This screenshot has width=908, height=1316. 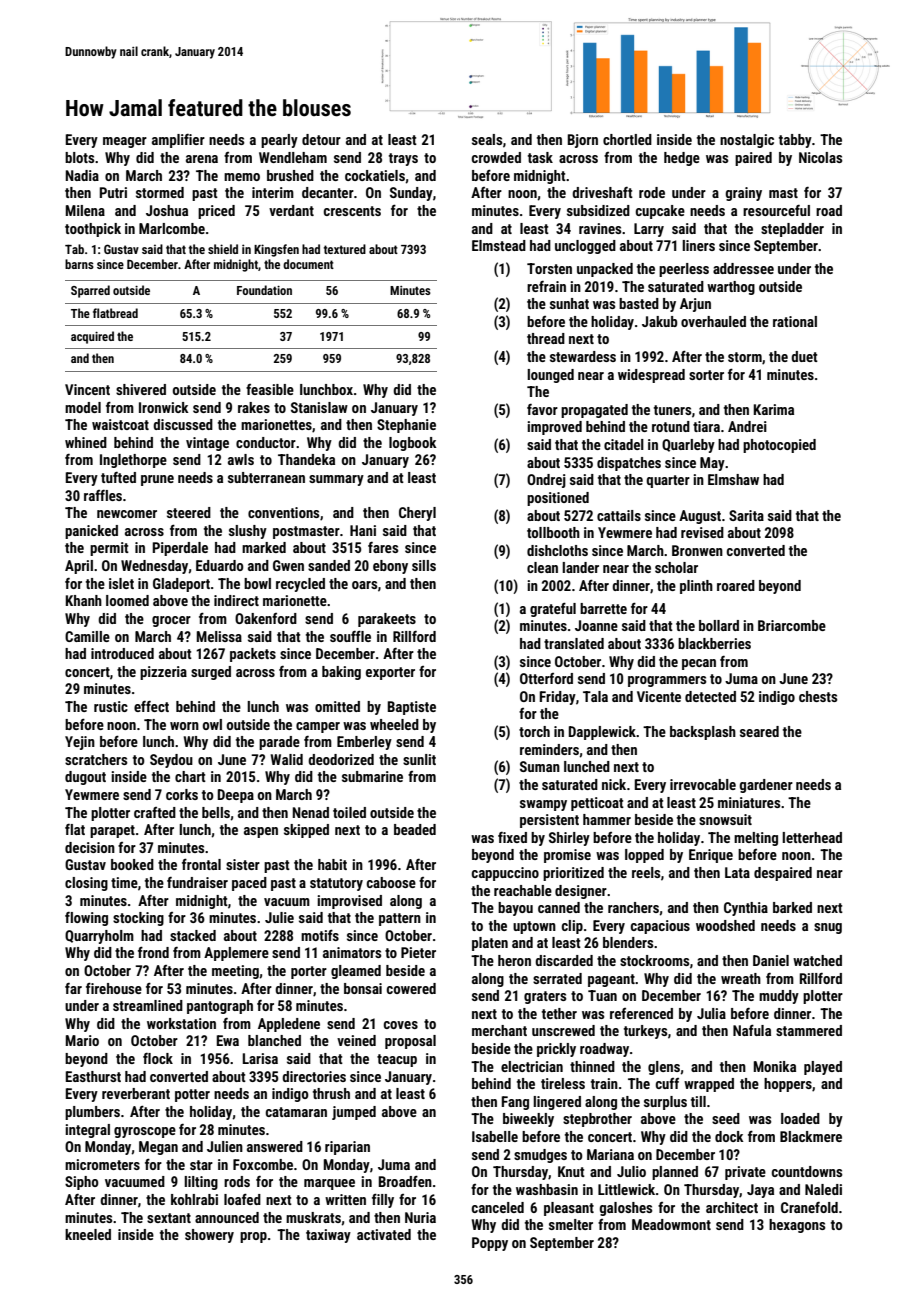 I want to click on integral, so click(x=87, y=1131).
